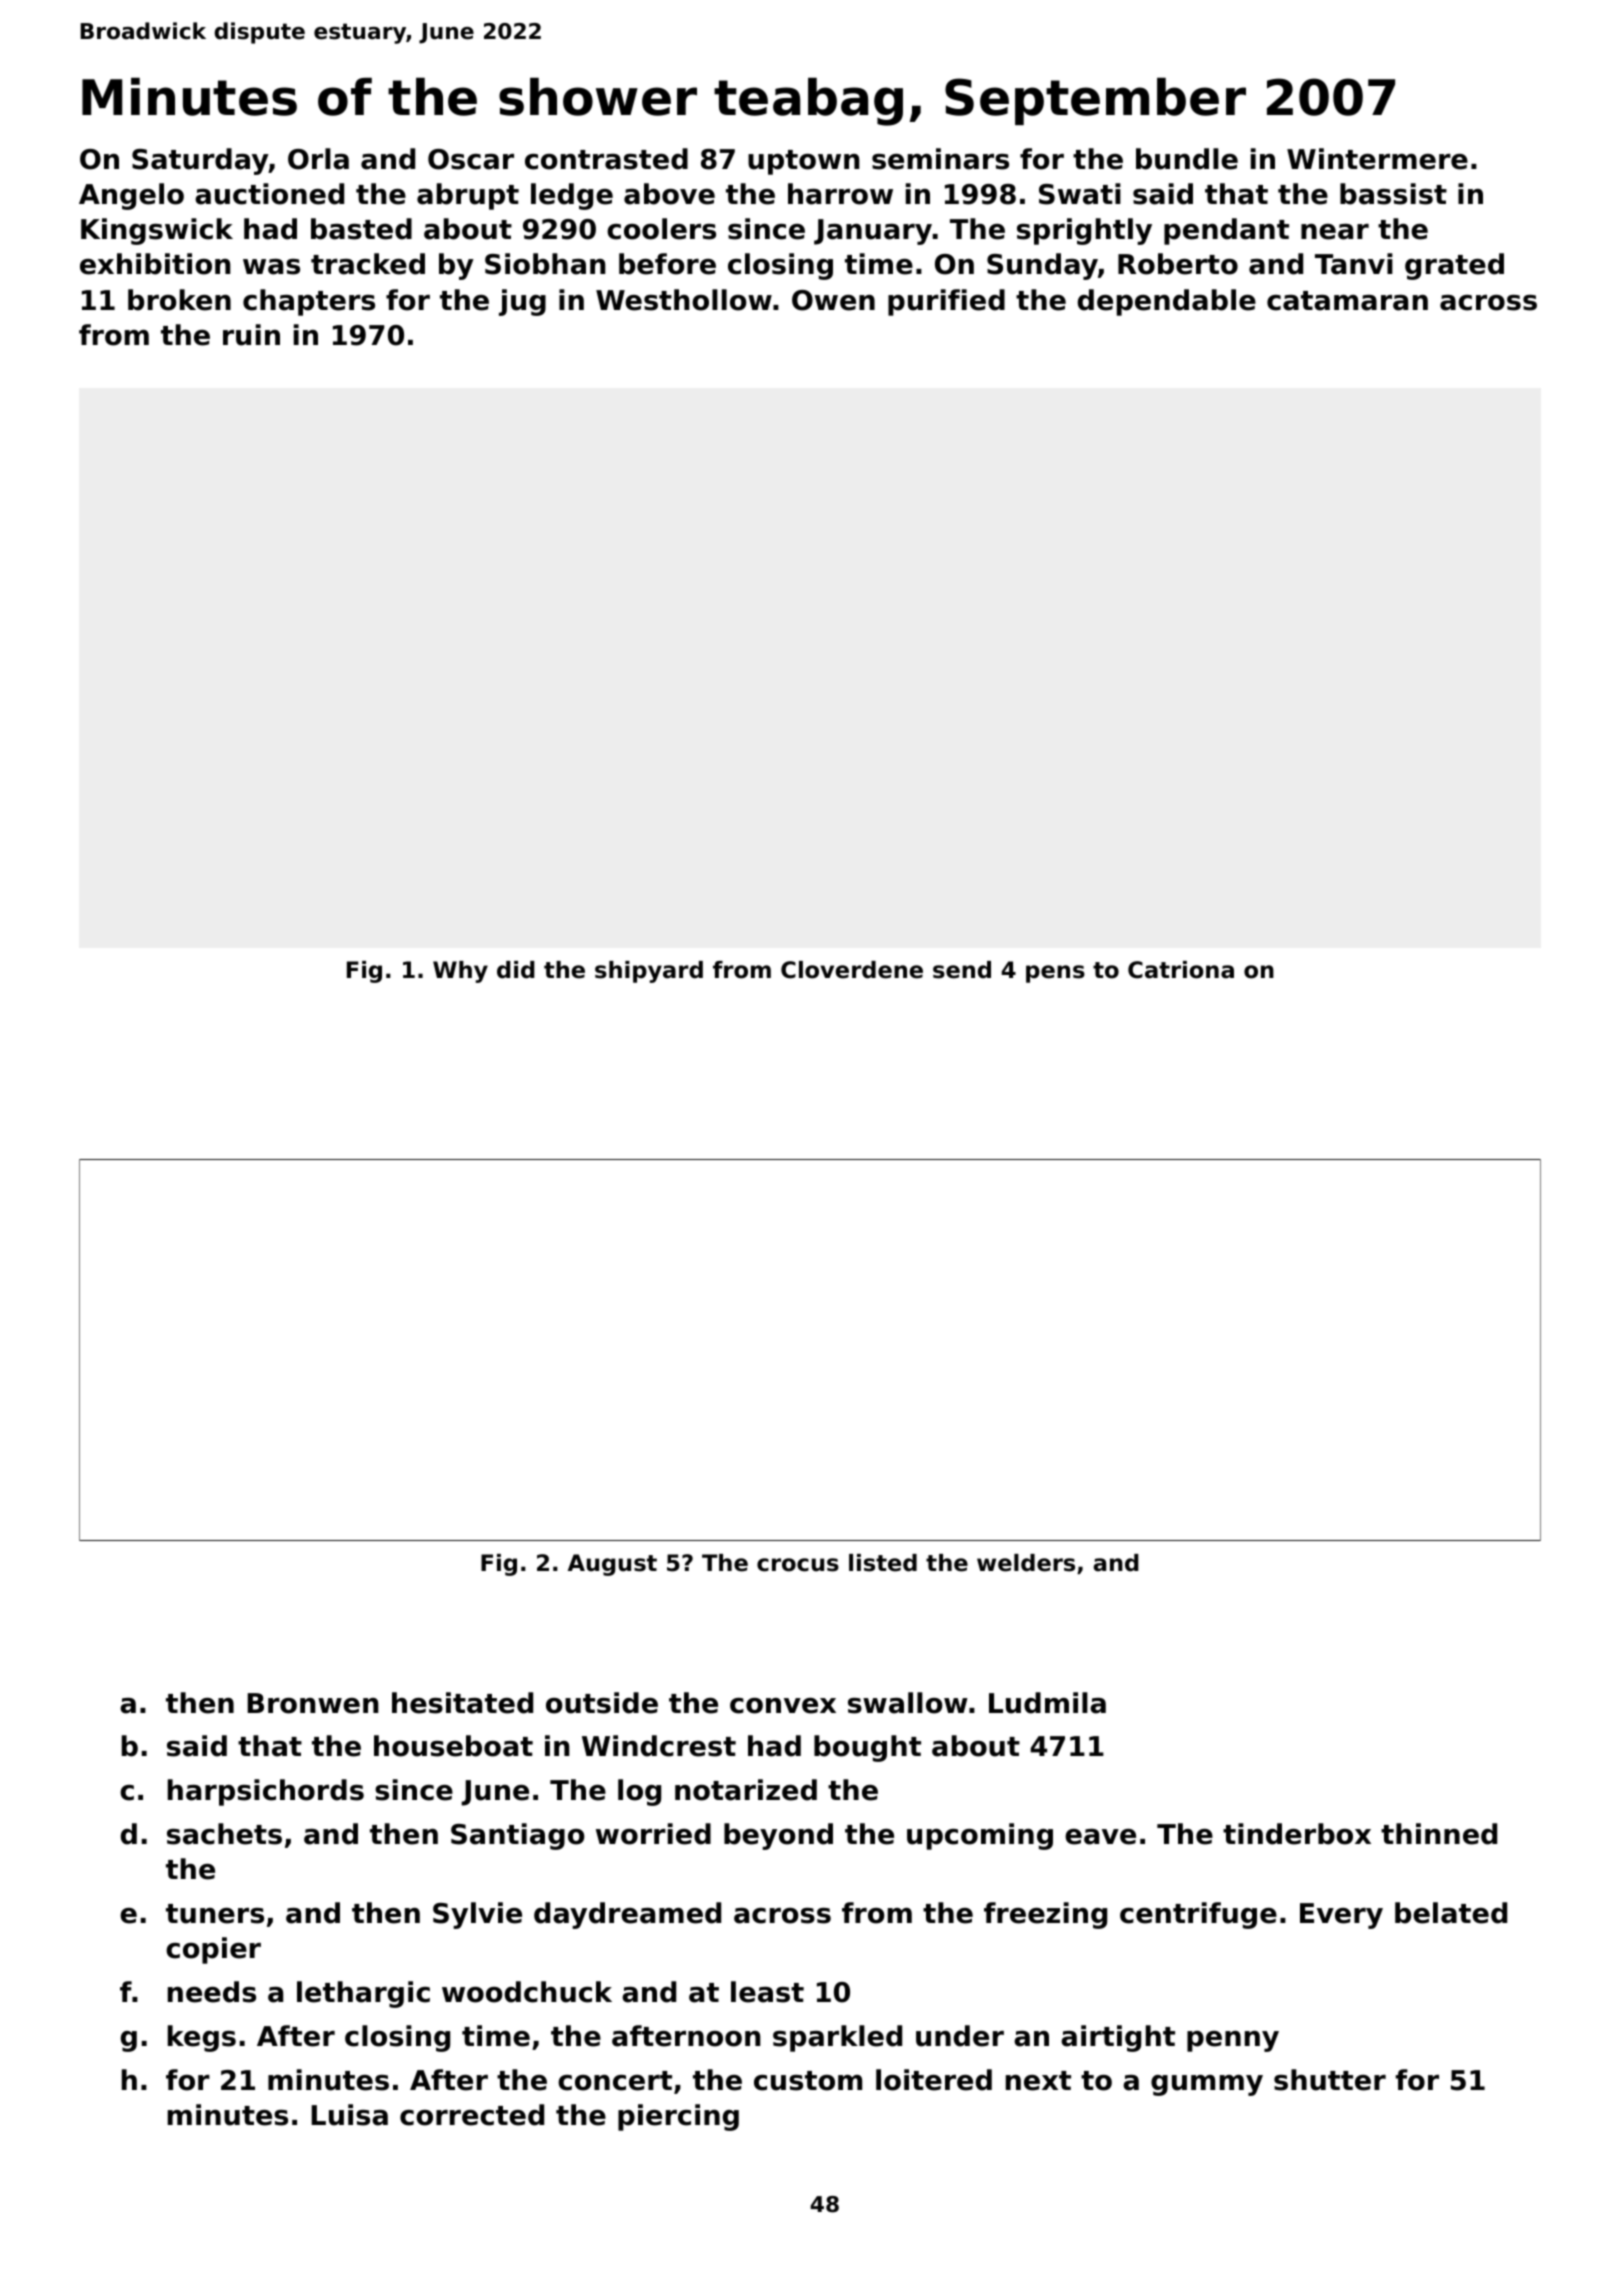  What do you see at coordinates (1181, 970) in the screenshot?
I see `Catriona` at bounding box center [1181, 970].
